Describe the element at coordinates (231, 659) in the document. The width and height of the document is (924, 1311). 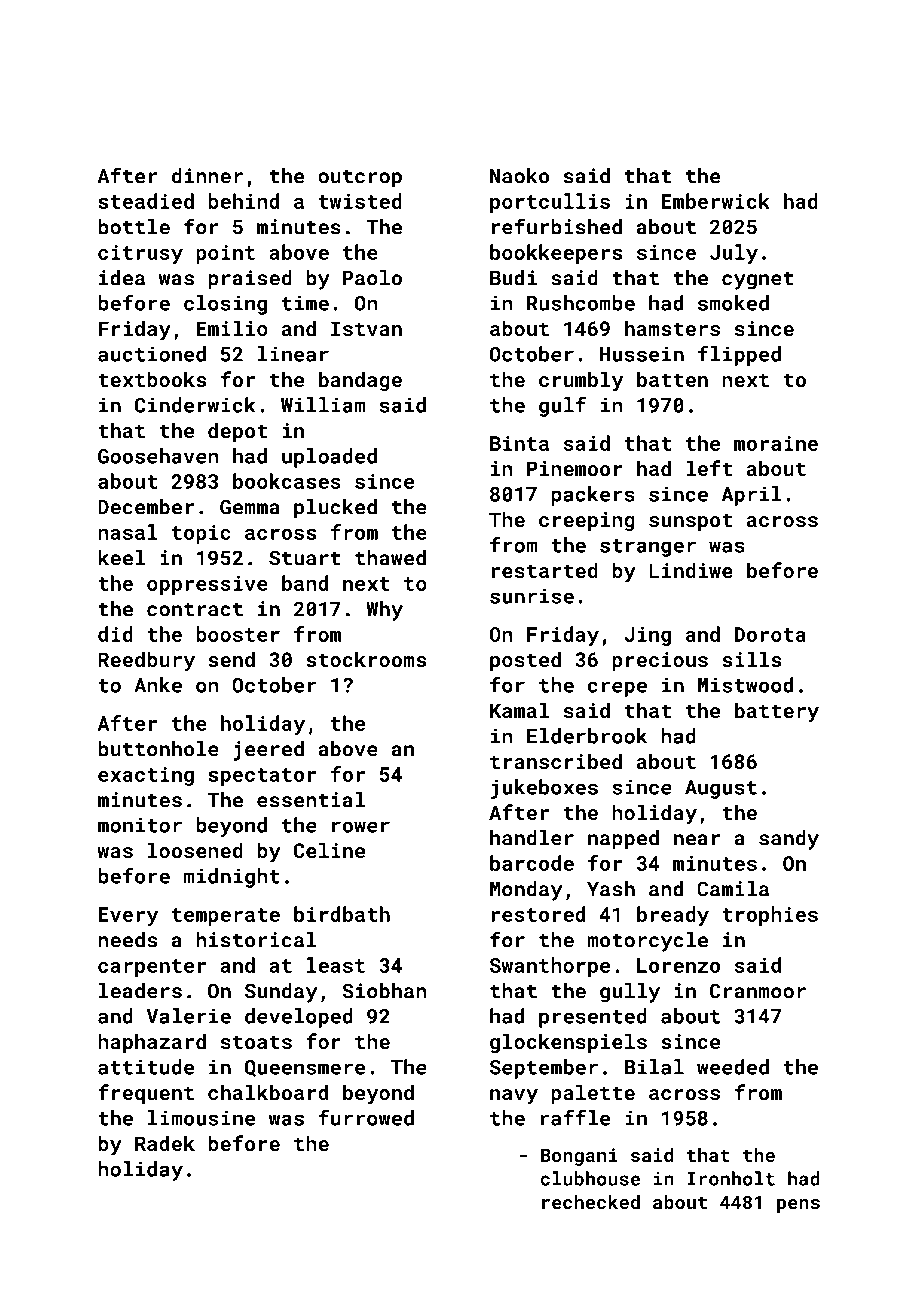
I see `send` at that location.
